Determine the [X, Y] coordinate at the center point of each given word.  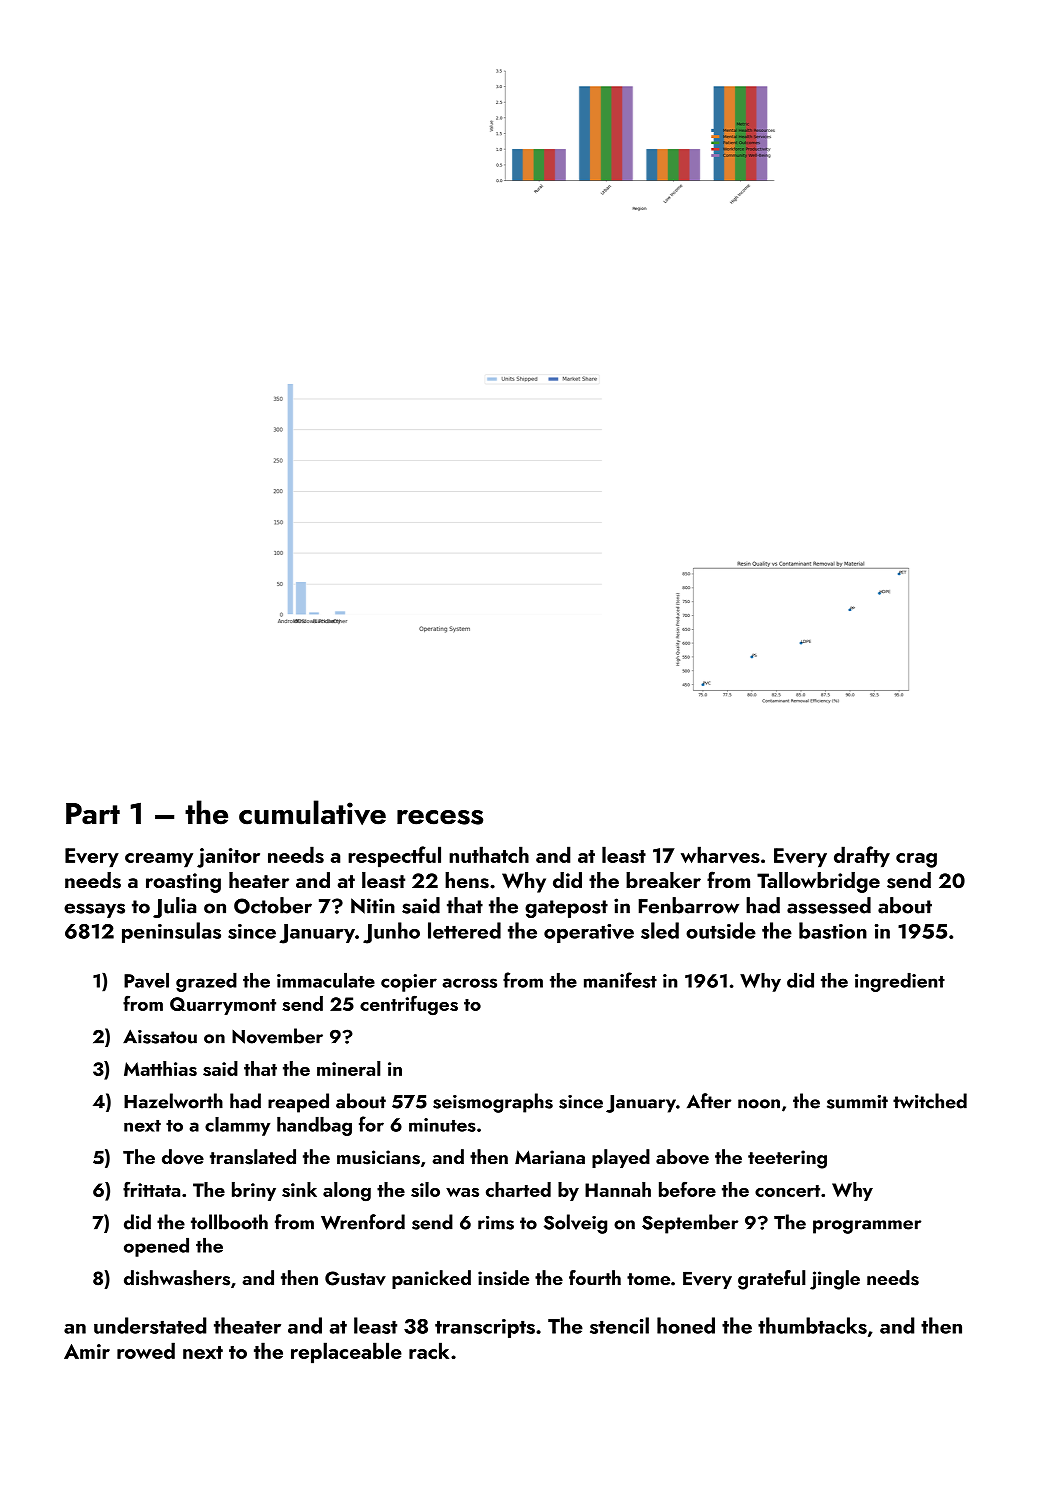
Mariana [550, 1157]
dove [183, 1157]
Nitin [373, 906]
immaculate [326, 980]
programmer [867, 1227]
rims [496, 1223]
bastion [833, 930]
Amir [87, 1351]
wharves [720, 855]
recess [440, 817]
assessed [829, 905]
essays [94, 910]
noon [759, 1104]
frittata [151, 1189]
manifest [620, 980]
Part [93, 814]
